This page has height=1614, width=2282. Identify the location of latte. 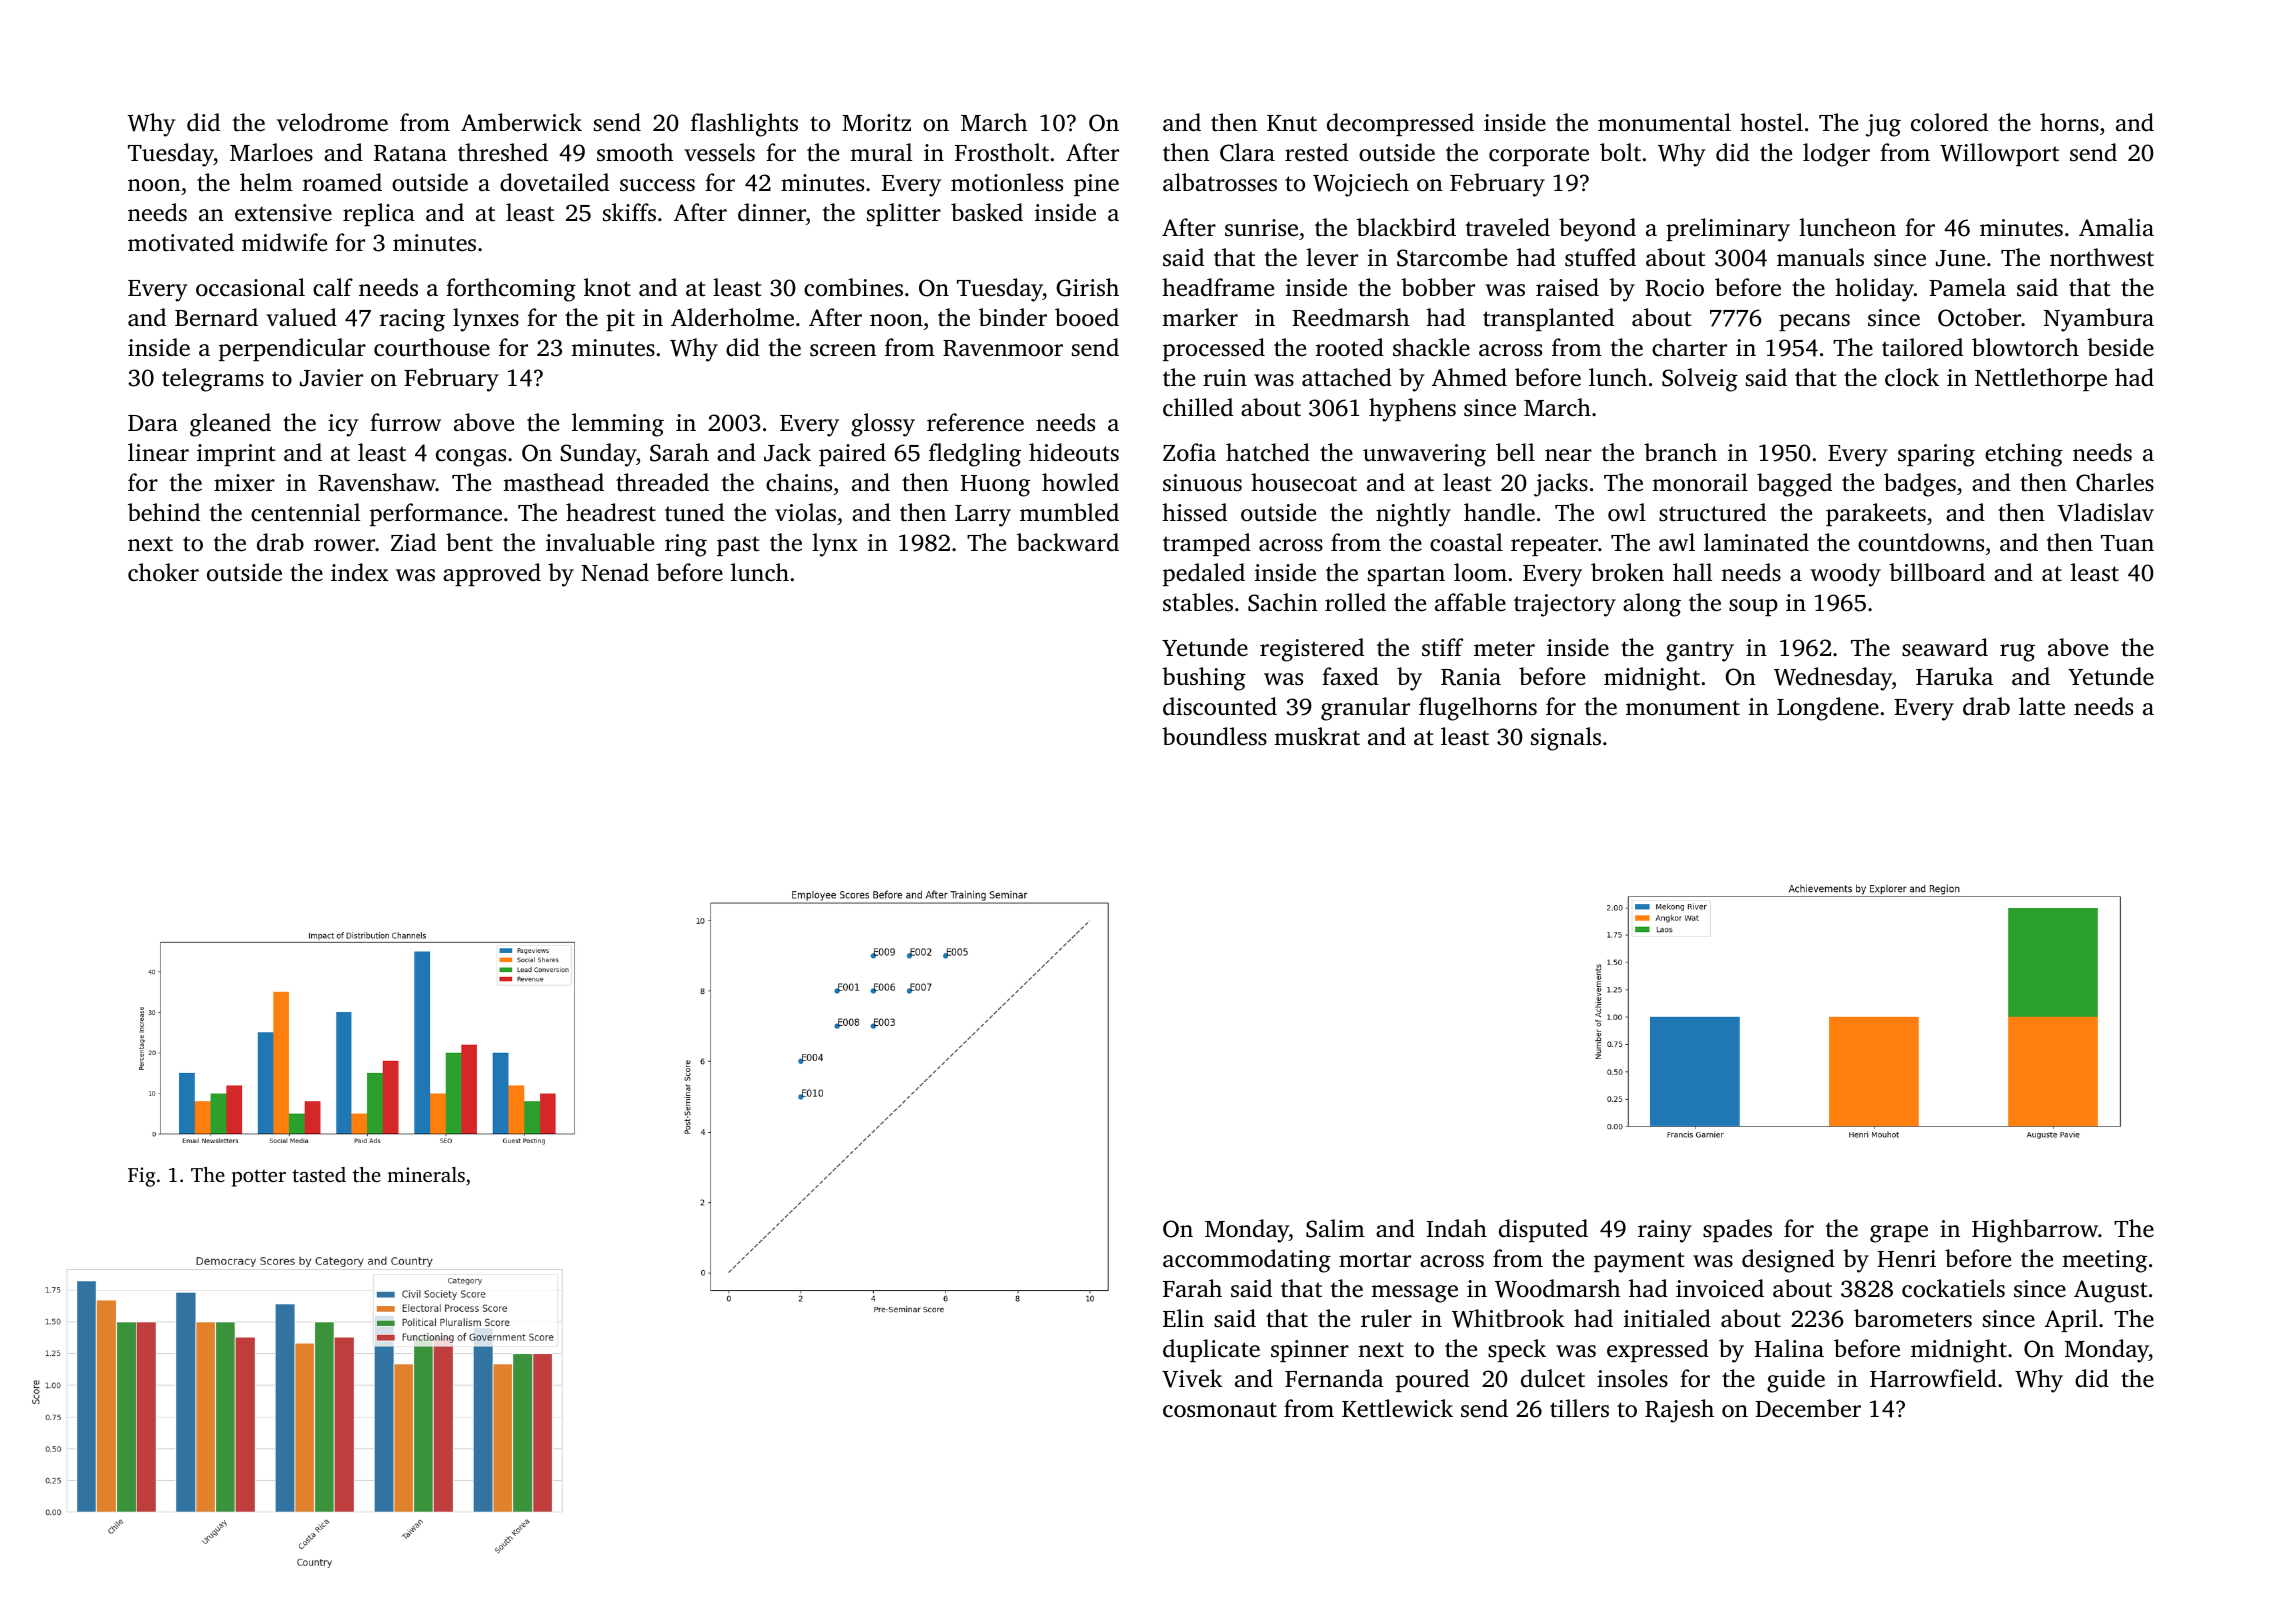
(2042, 706).
